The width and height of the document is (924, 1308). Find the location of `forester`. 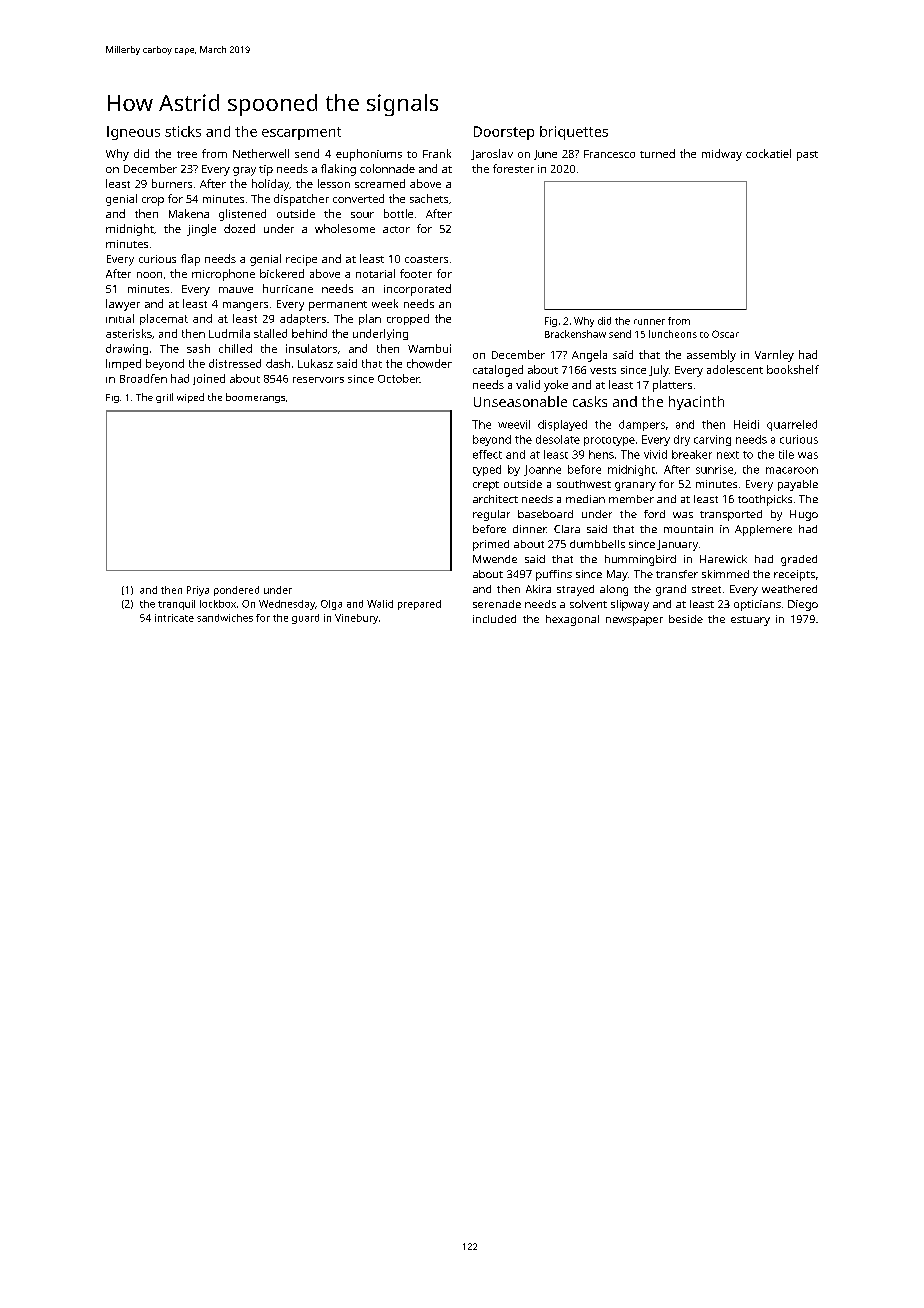

forester is located at coordinates (513, 168).
